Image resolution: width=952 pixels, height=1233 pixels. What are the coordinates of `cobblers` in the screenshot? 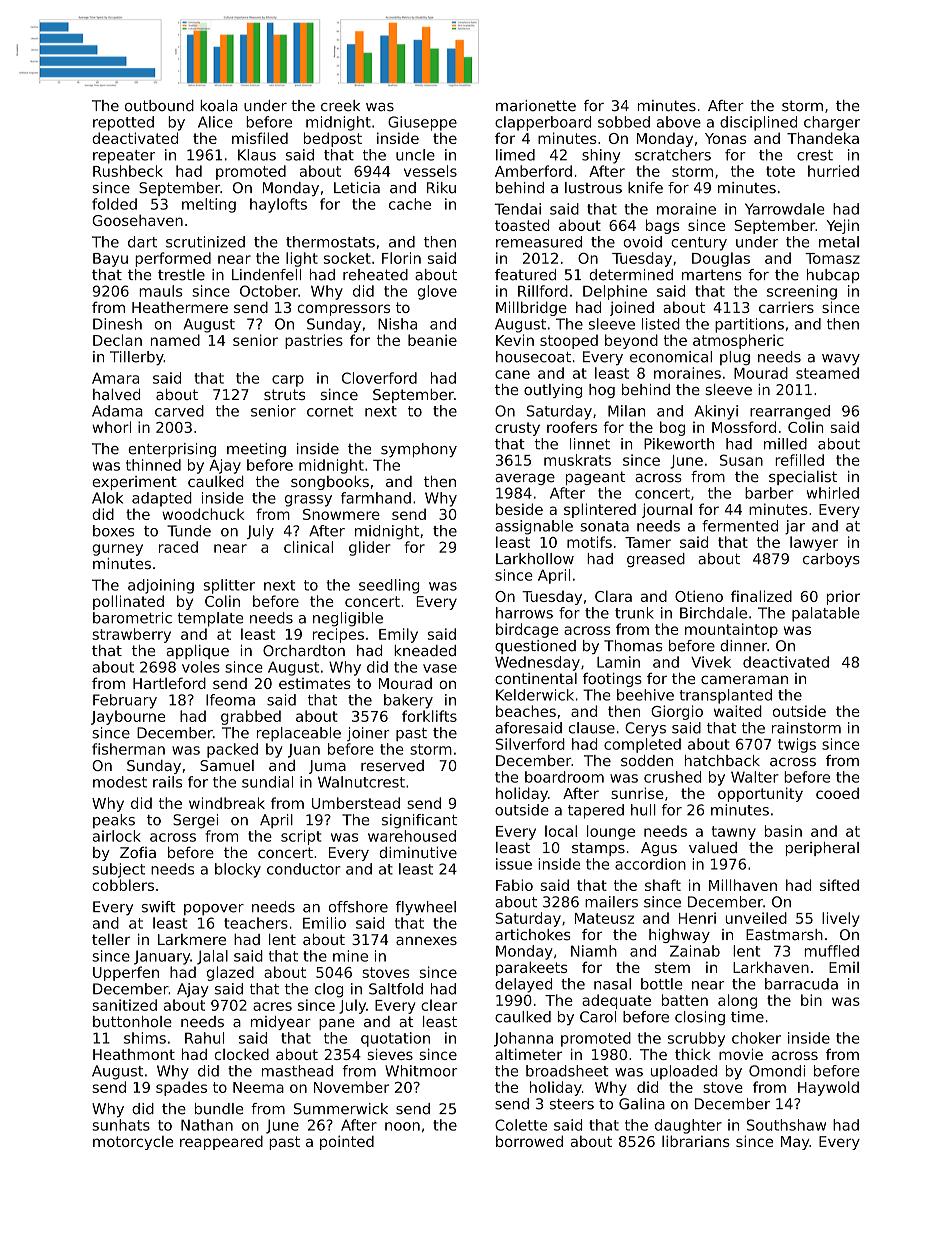 It's located at (123, 885).
